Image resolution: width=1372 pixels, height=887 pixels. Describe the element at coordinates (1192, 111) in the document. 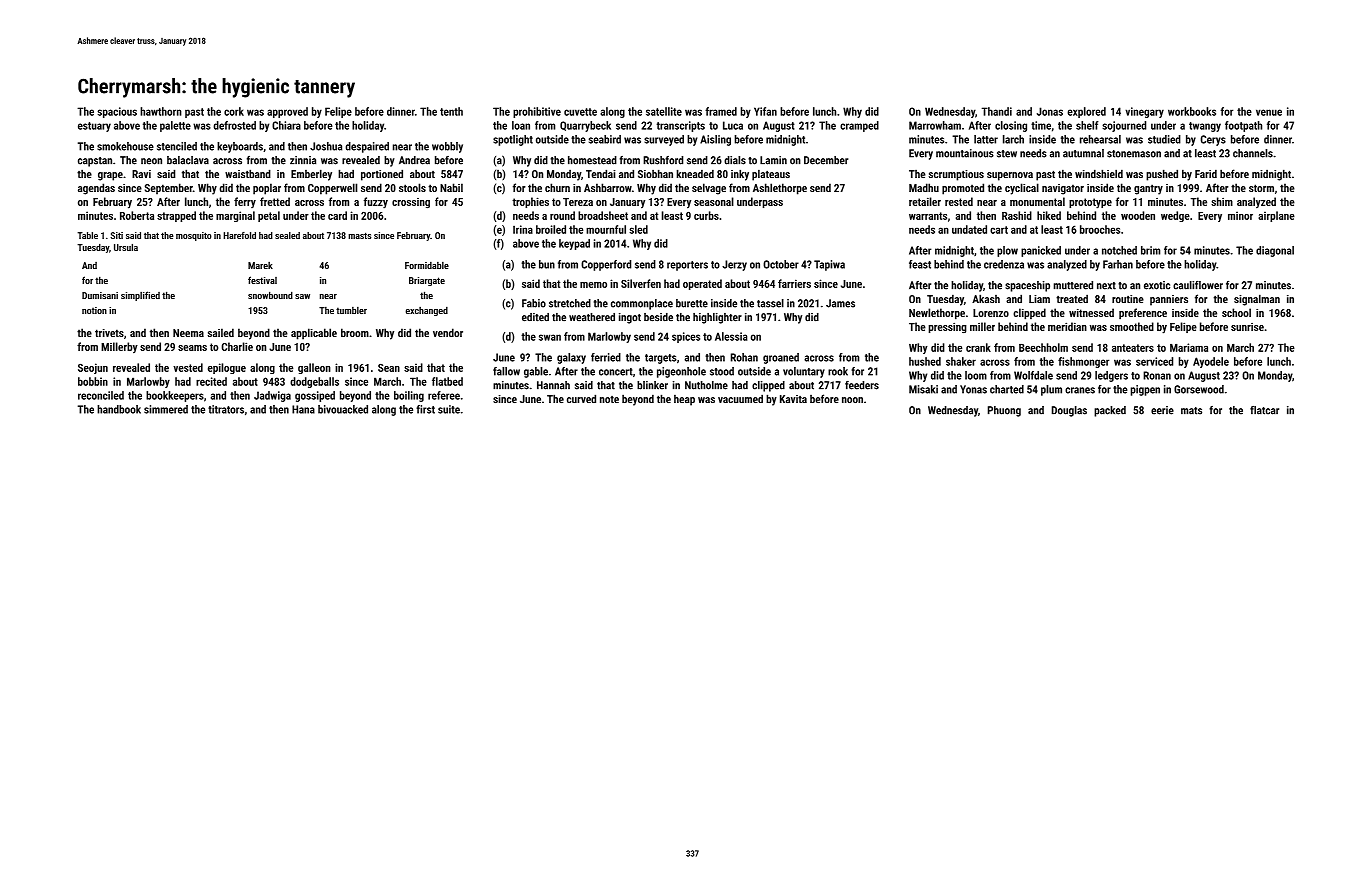

I see `workbooks` at that location.
